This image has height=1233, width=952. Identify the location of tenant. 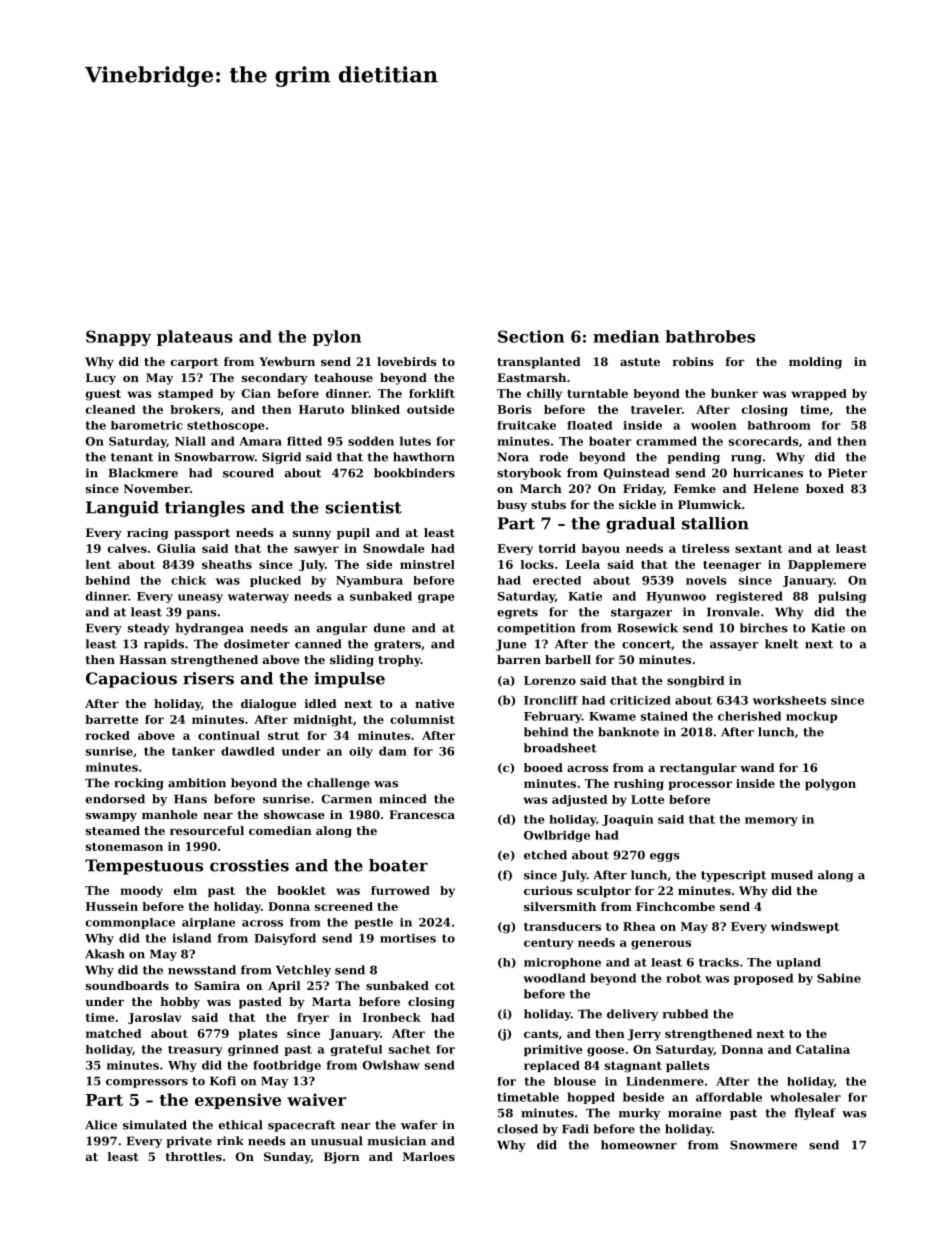
(132, 457).
